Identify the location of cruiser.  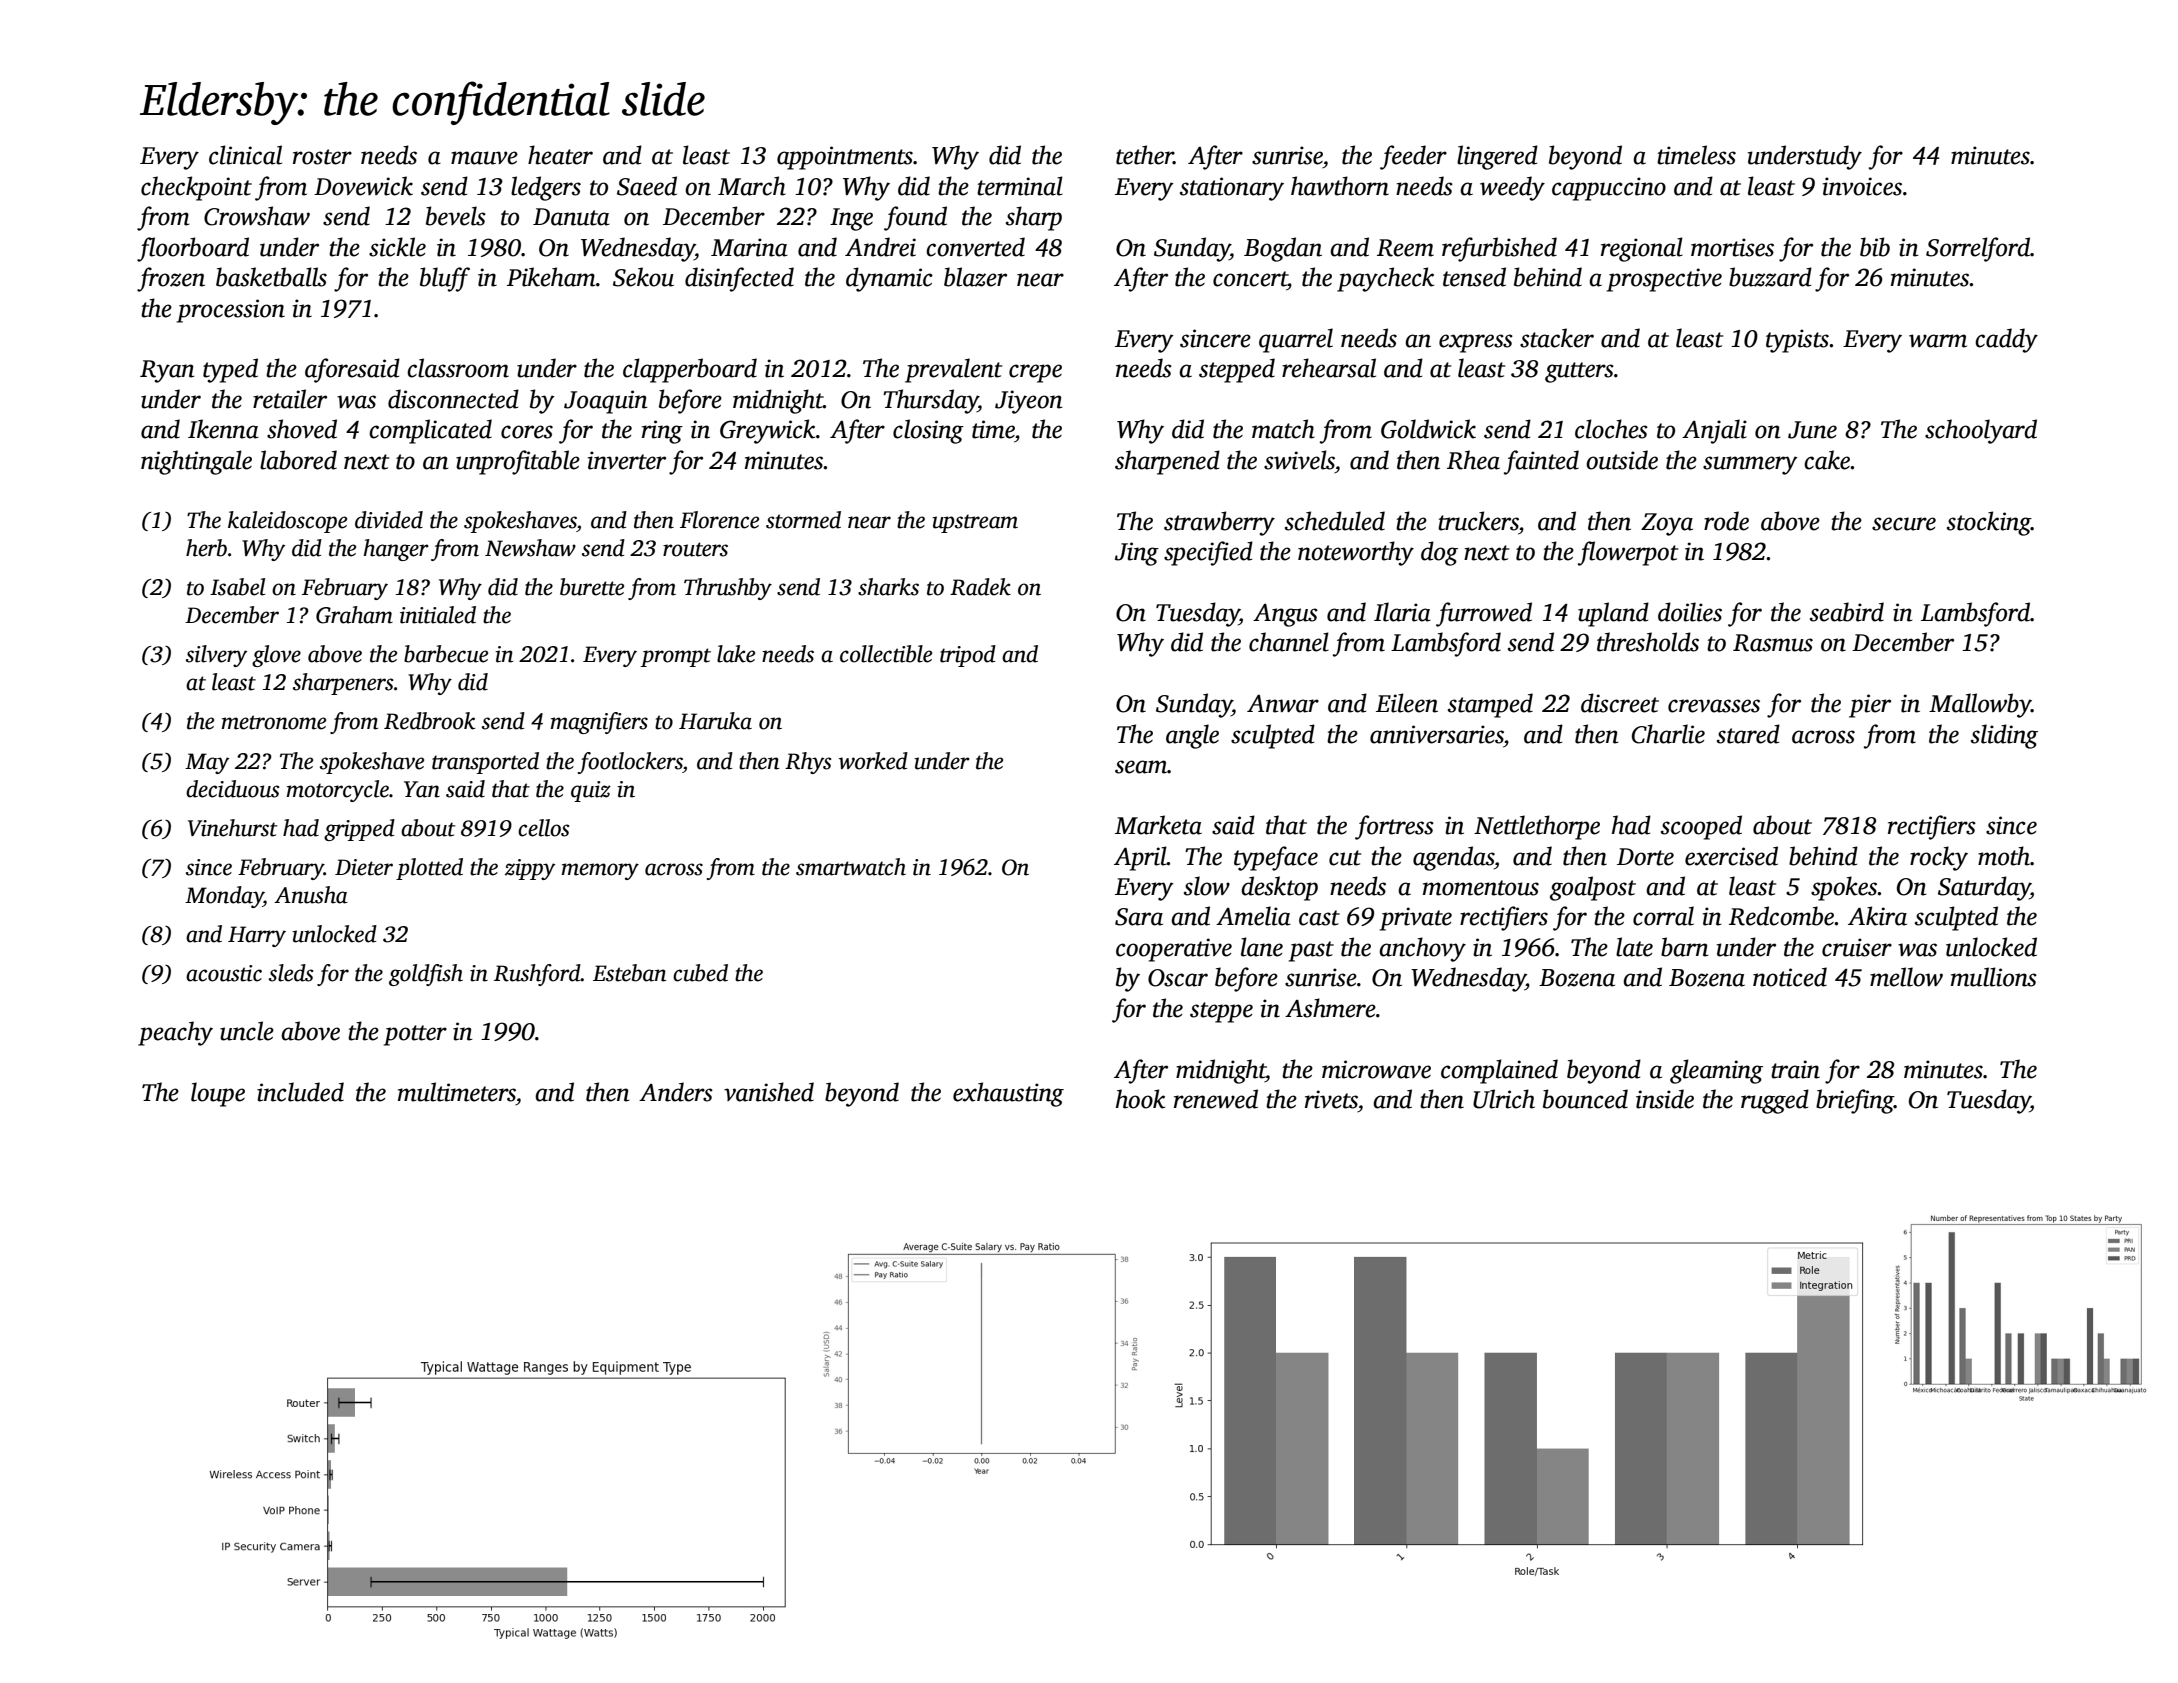
(1857, 947).
